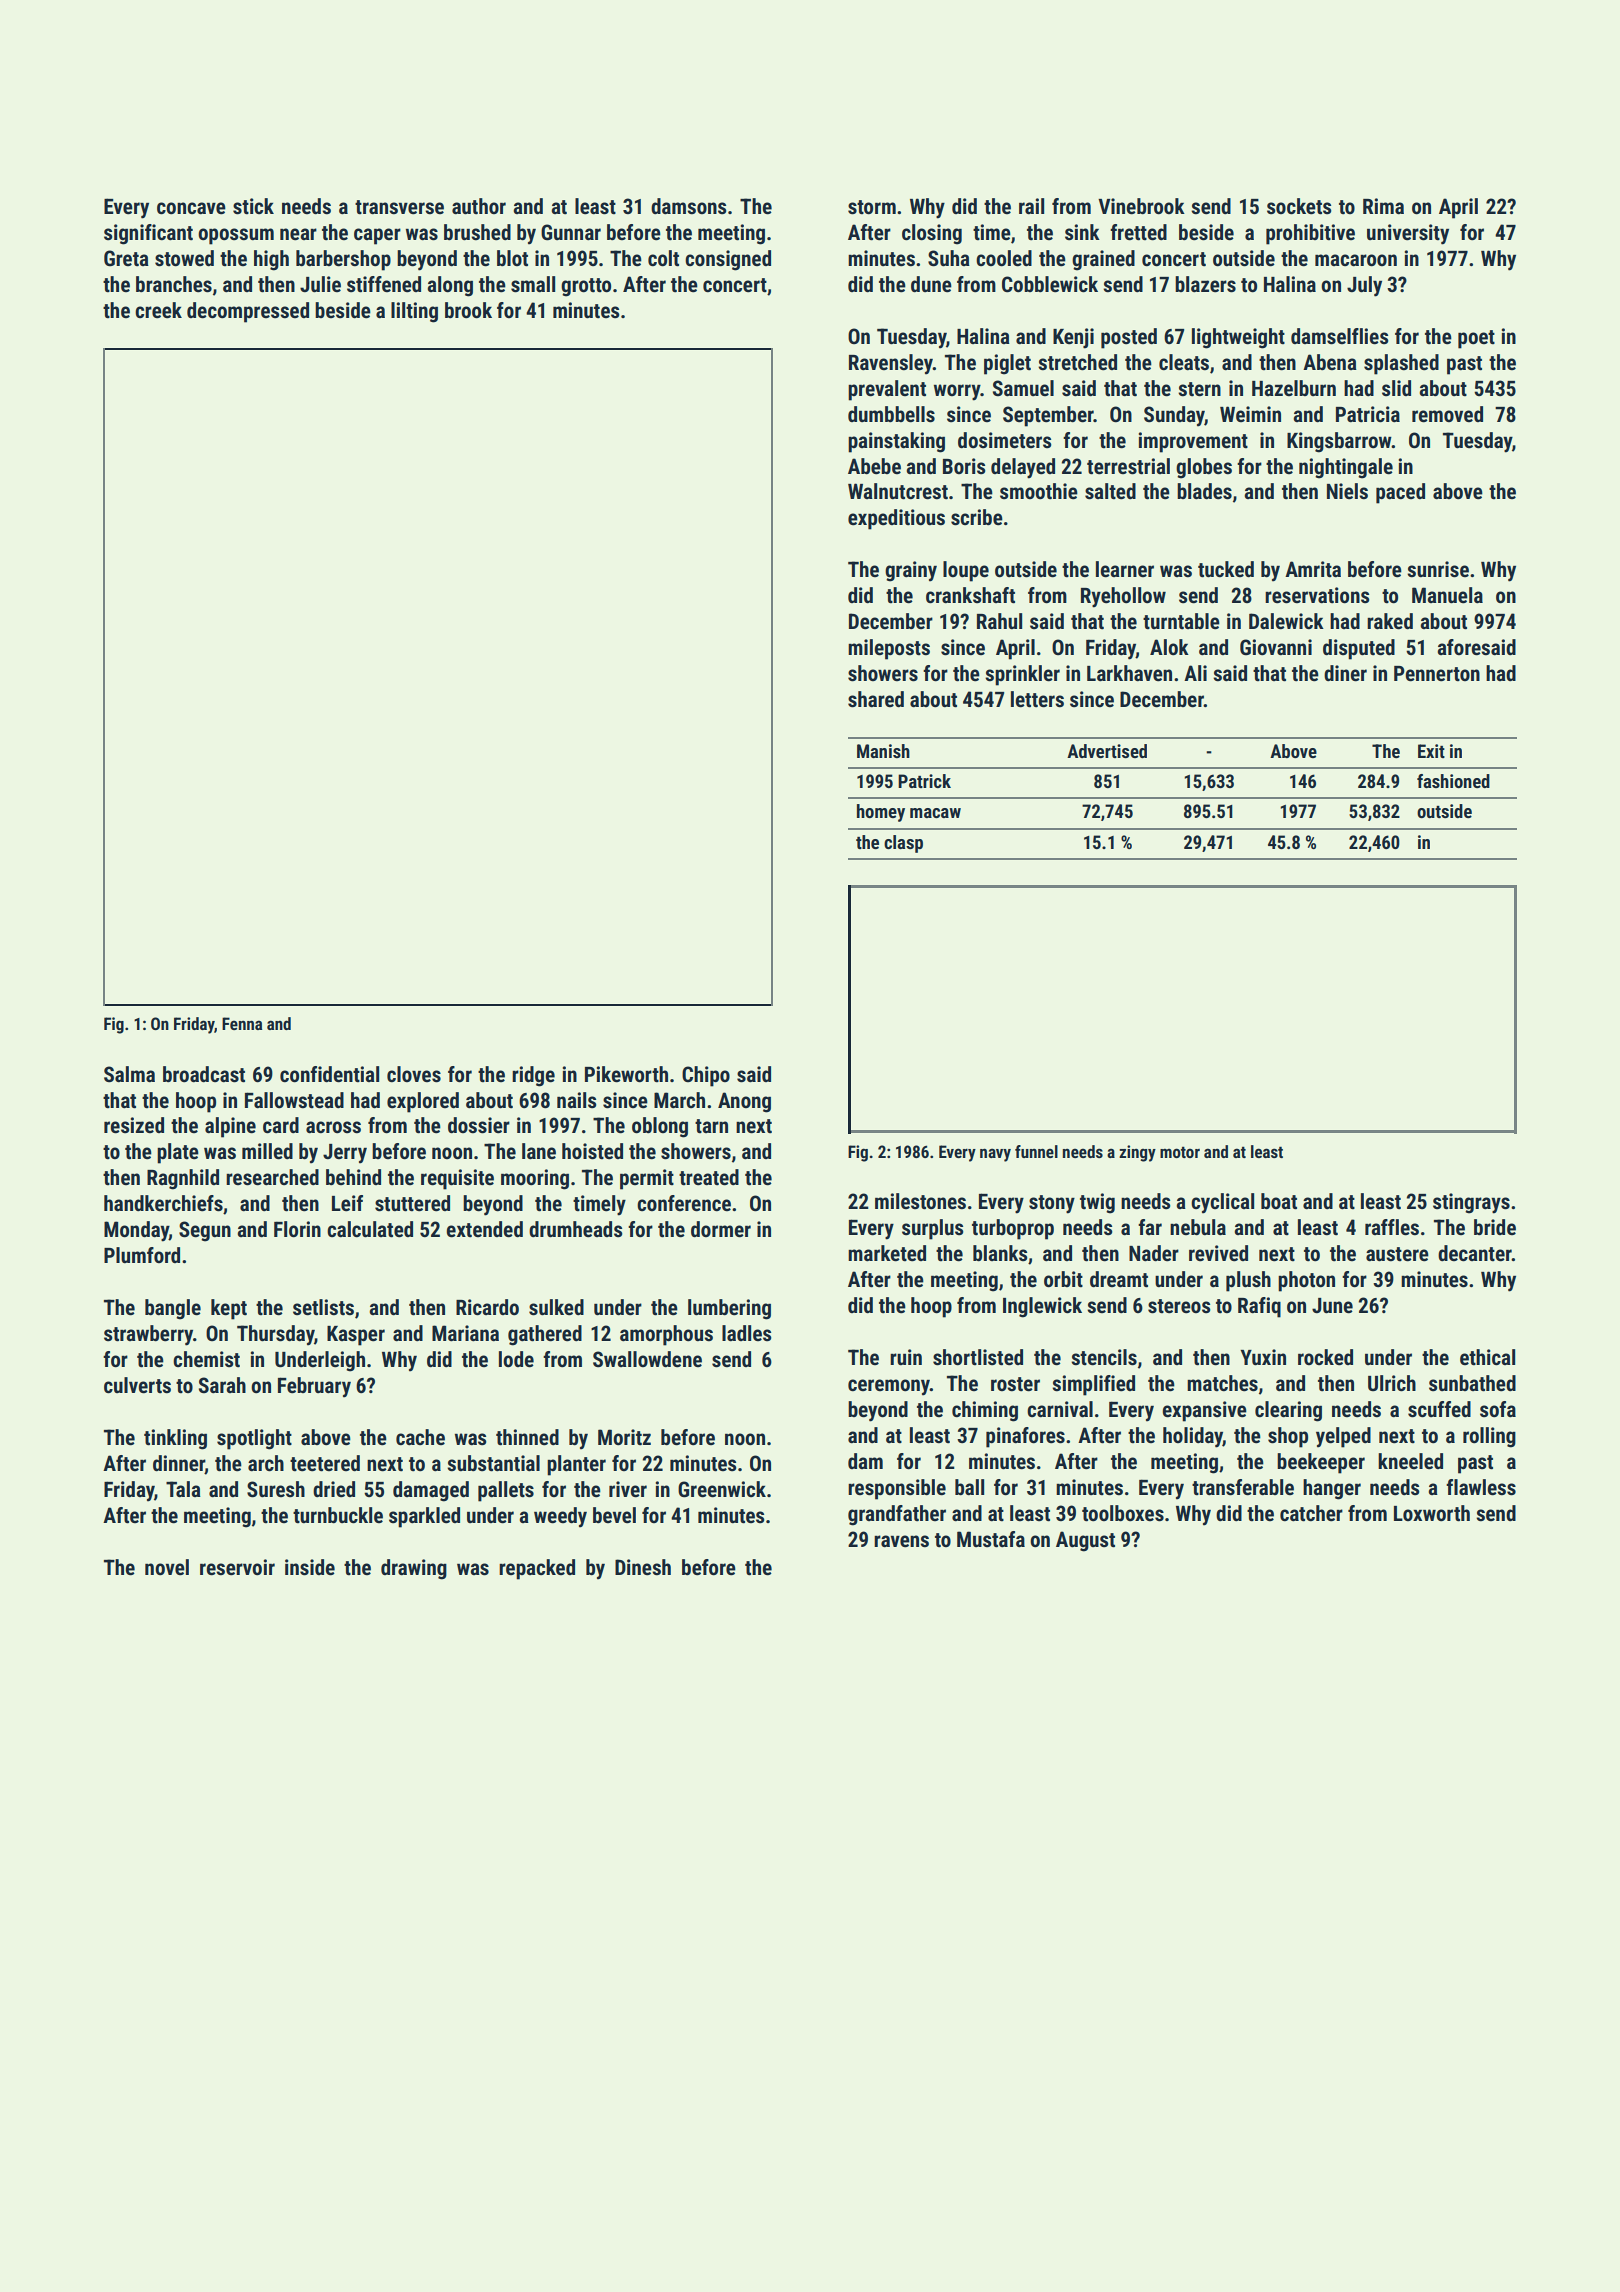 This page has width=1620, height=2292. I want to click on February, so click(314, 1387).
